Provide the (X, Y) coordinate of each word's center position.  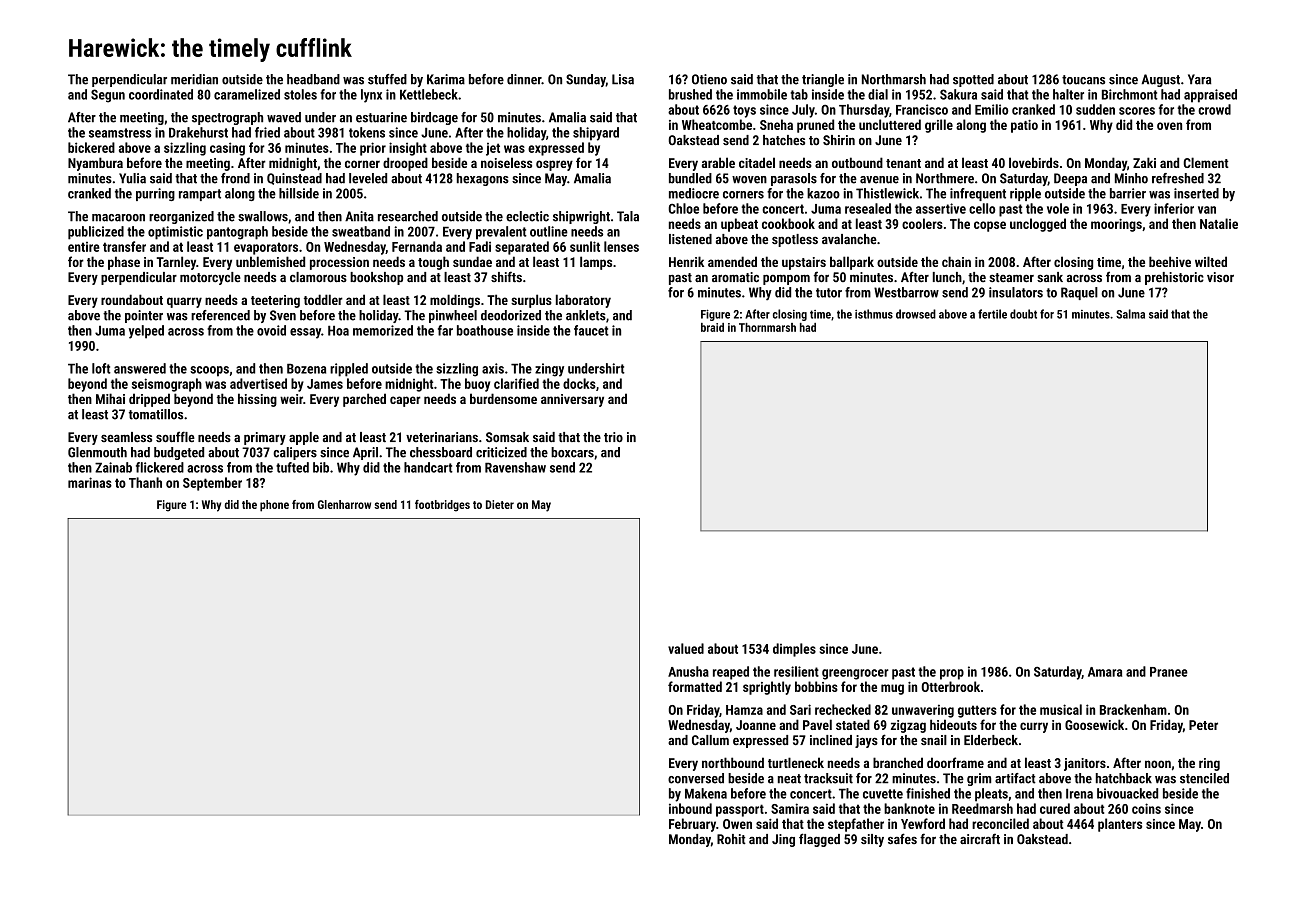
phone (274, 506)
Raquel (1079, 293)
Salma (1130, 314)
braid (712, 327)
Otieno (709, 79)
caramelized (247, 94)
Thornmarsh (767, 327)
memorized (383, 330)
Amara (1105, 672)
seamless (126, 437)
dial (878, 94)
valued (686, 648)
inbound (690, 808)
